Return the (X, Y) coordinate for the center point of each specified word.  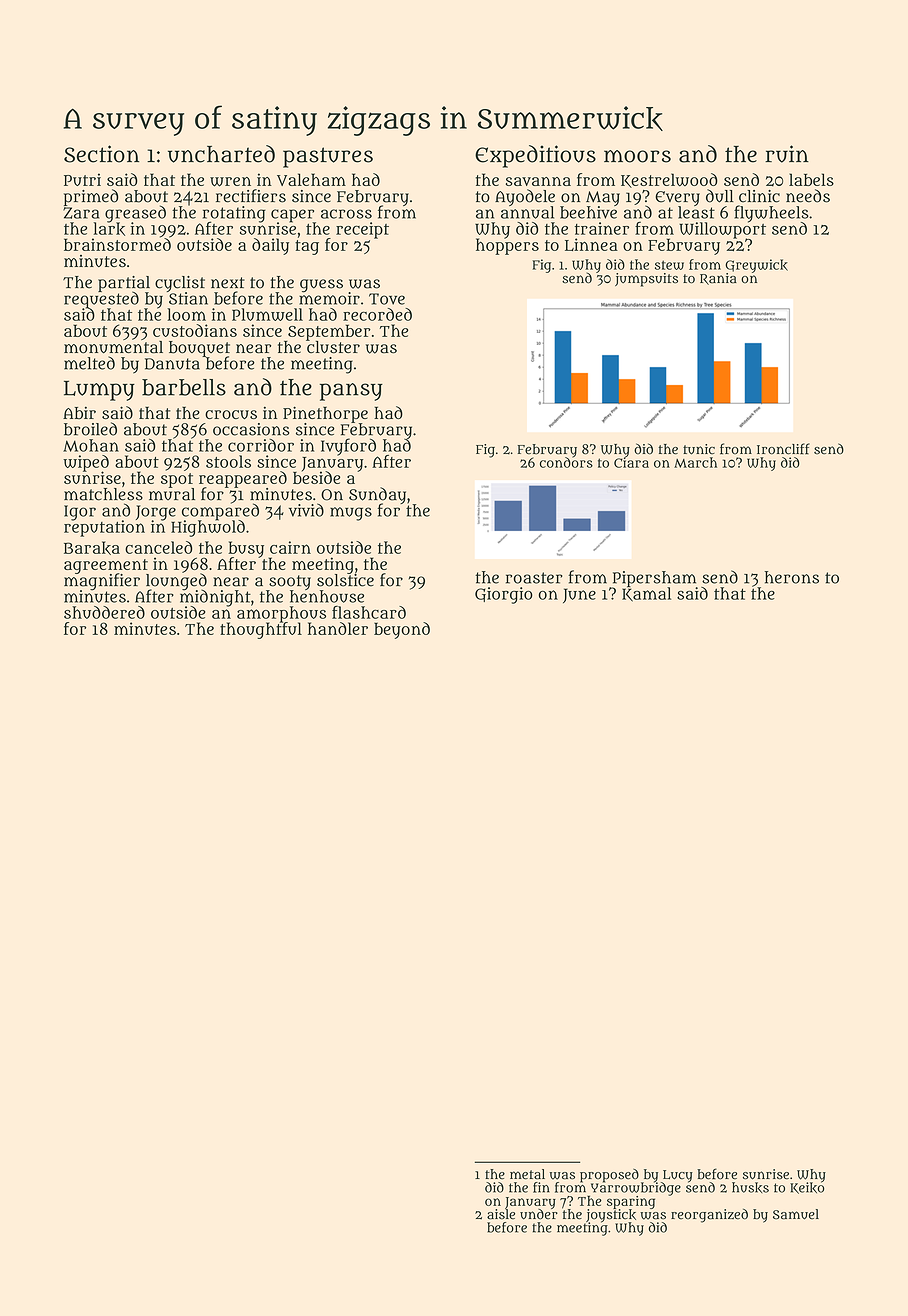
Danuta (172, 364)
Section (101, 154)
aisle (501, 1214)
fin (541, 1187)
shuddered (104, 612)
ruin (787, 154)
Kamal (646, 594)
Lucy (678, 1176)
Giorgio (504, 595)
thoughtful (261, 630)
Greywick (756, 266)
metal (527, 1174)
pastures (328, 157)
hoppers (507, 247)
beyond (402, 630)
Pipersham (654, 579)
